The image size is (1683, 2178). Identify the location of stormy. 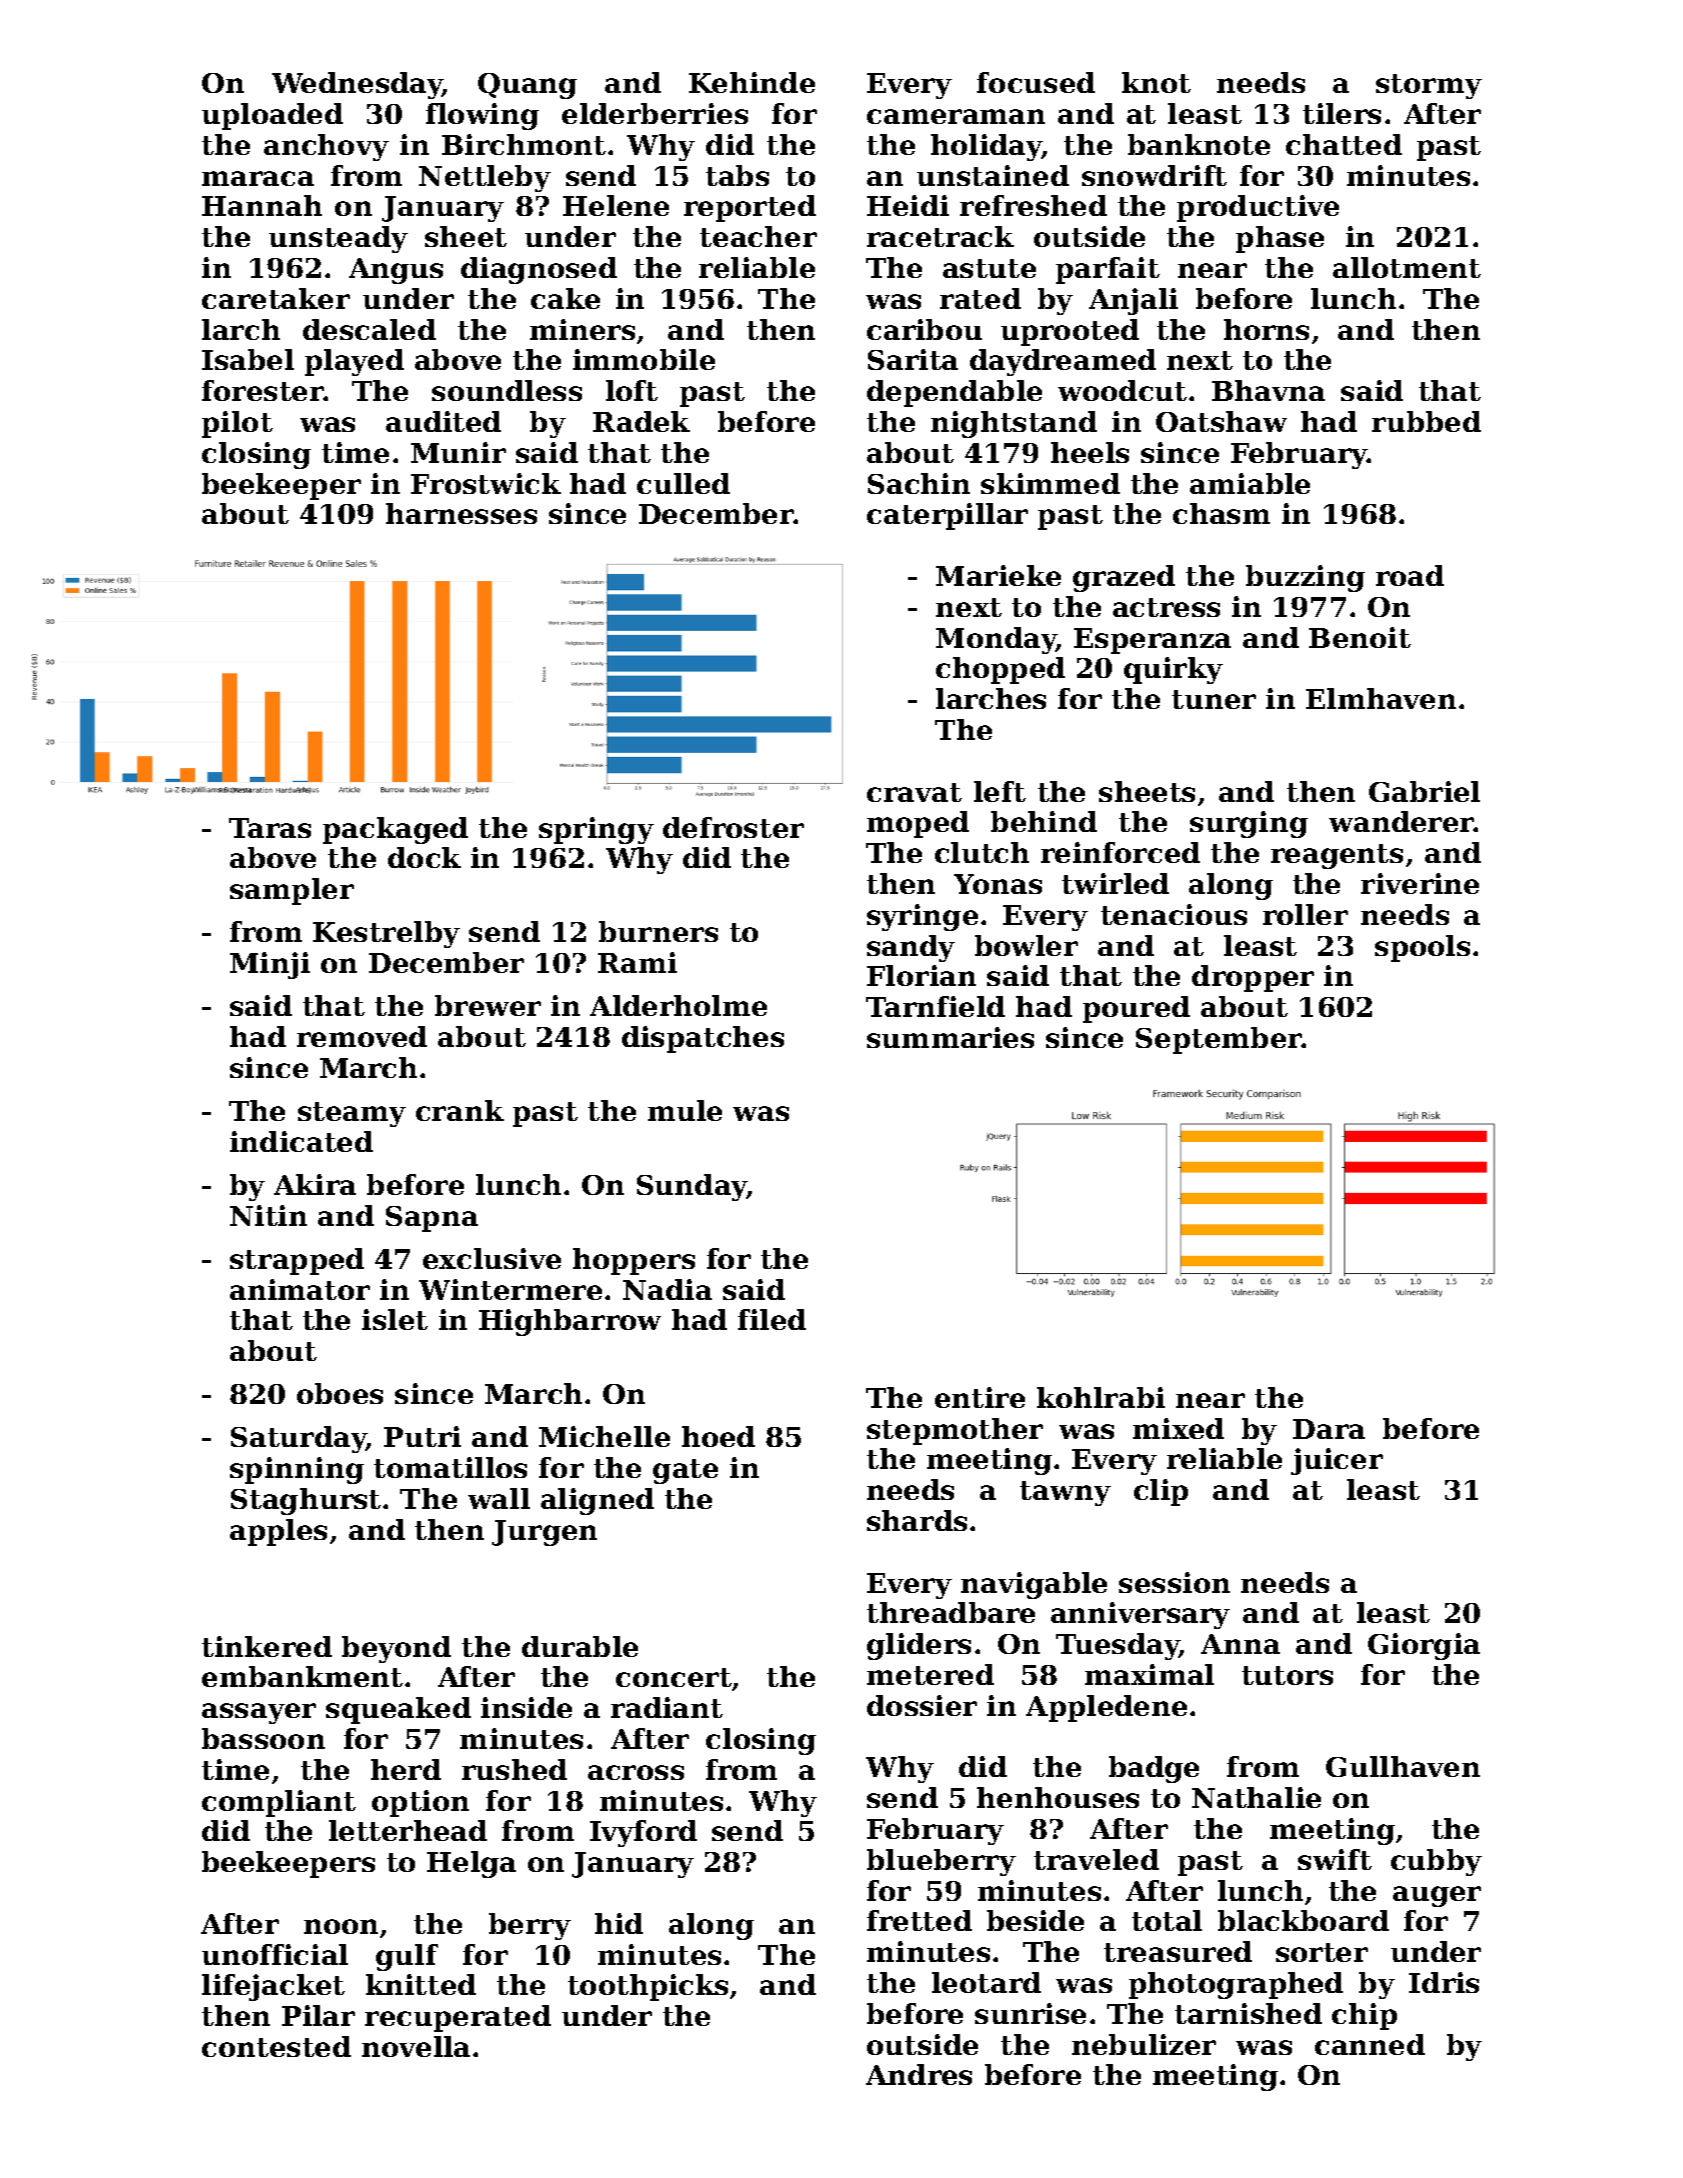
(1429, 86).
